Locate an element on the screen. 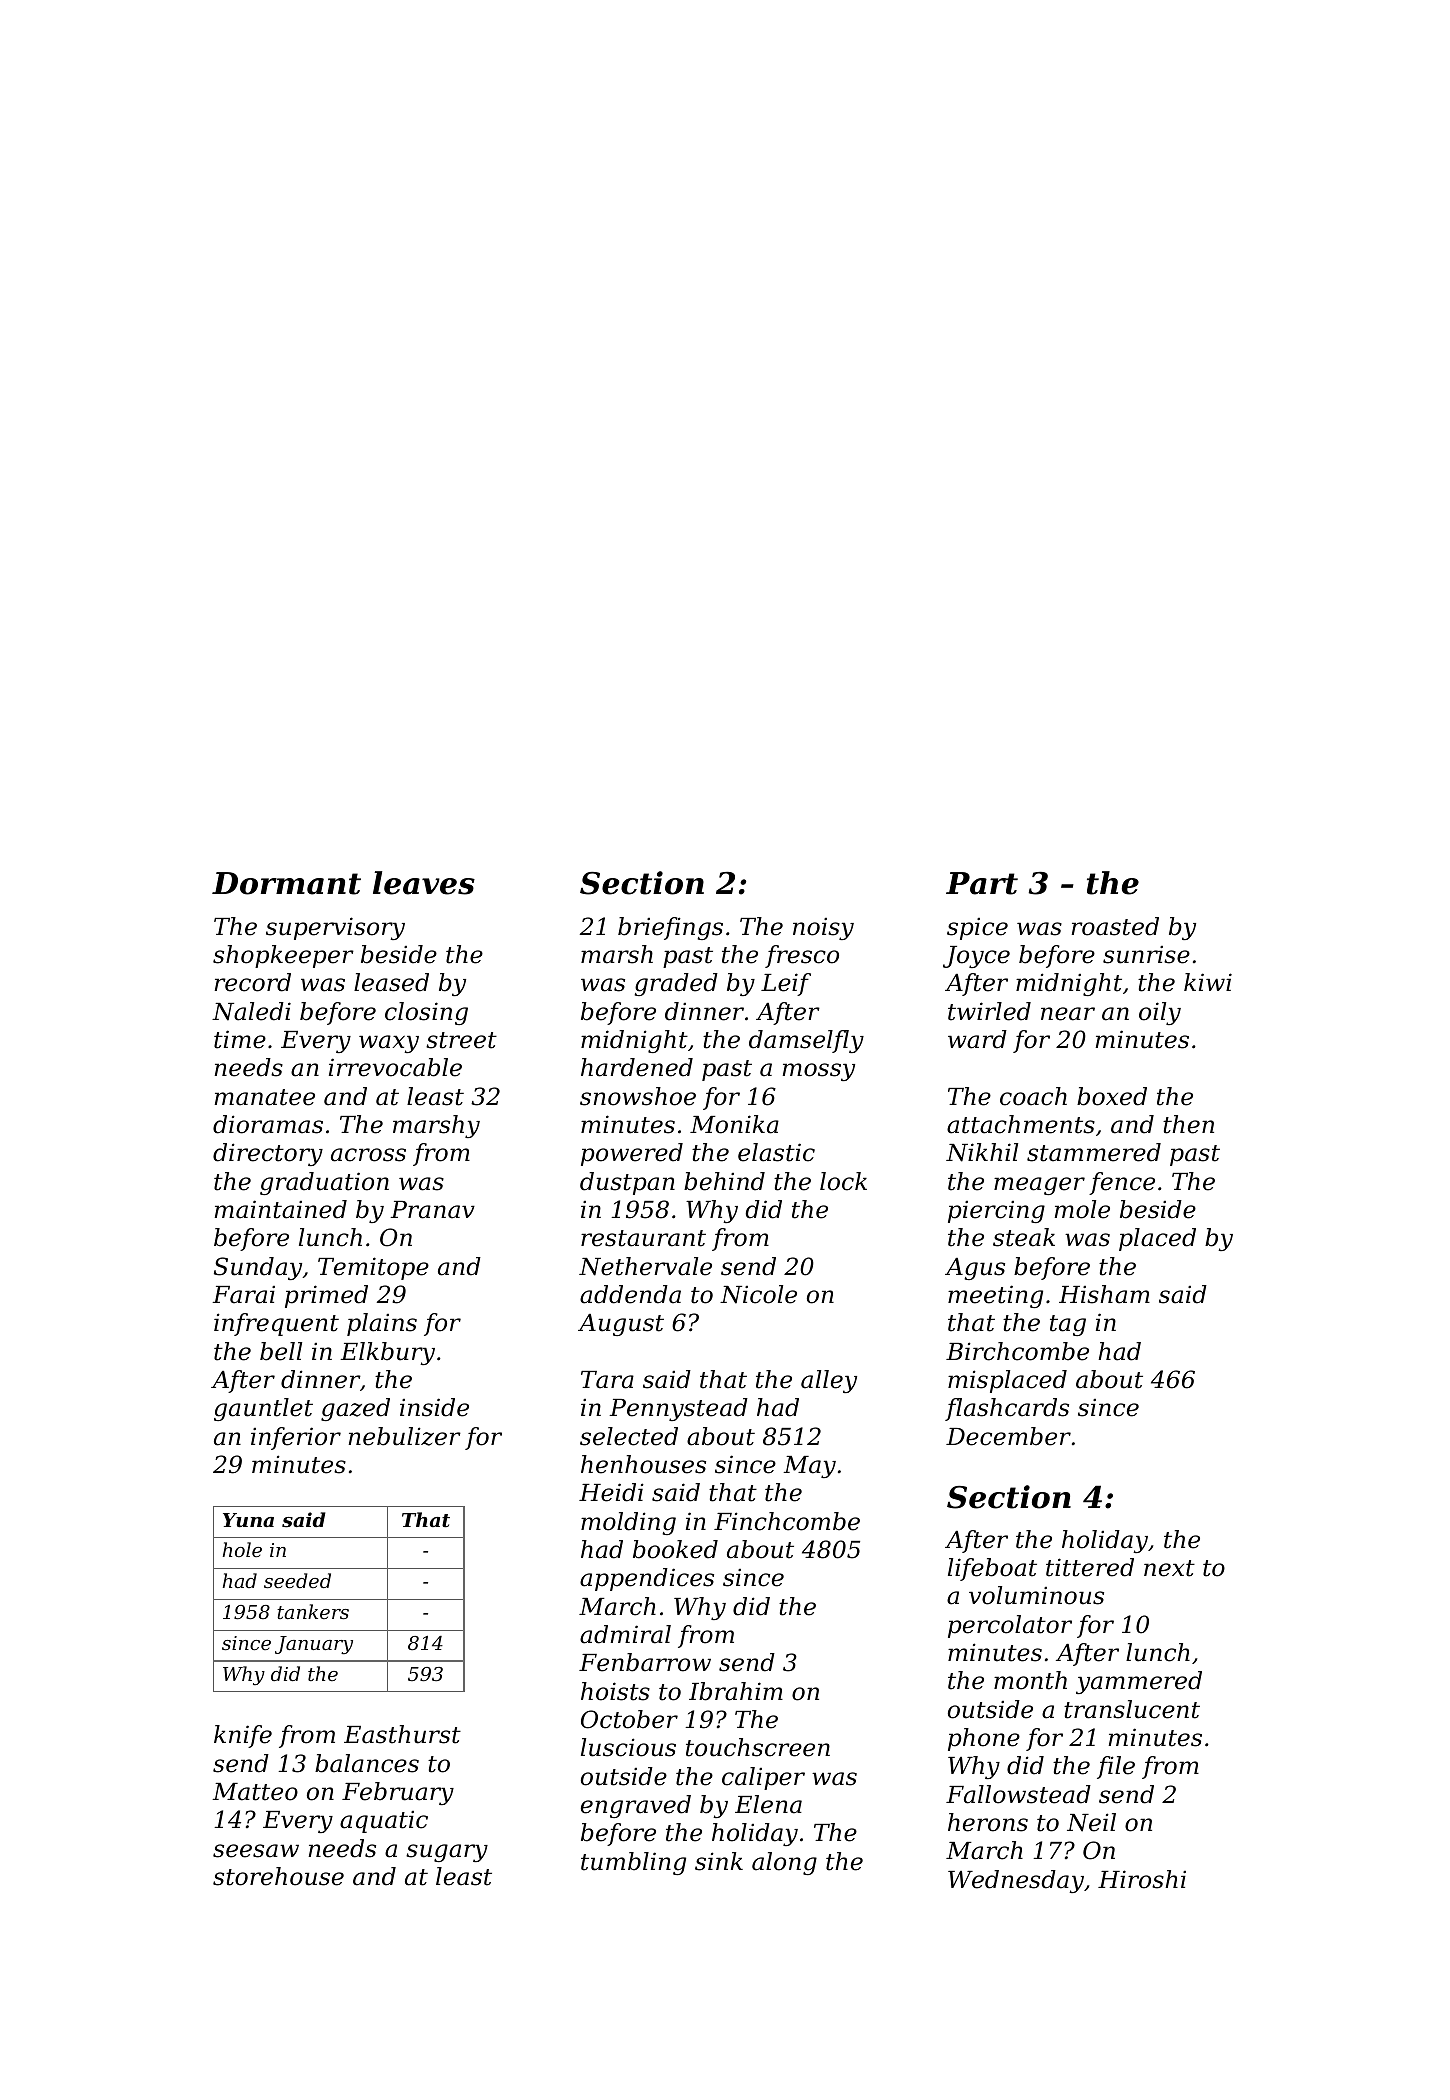 The image size is (1450, 2100). Monika is located at coordinates (734, 1124).
